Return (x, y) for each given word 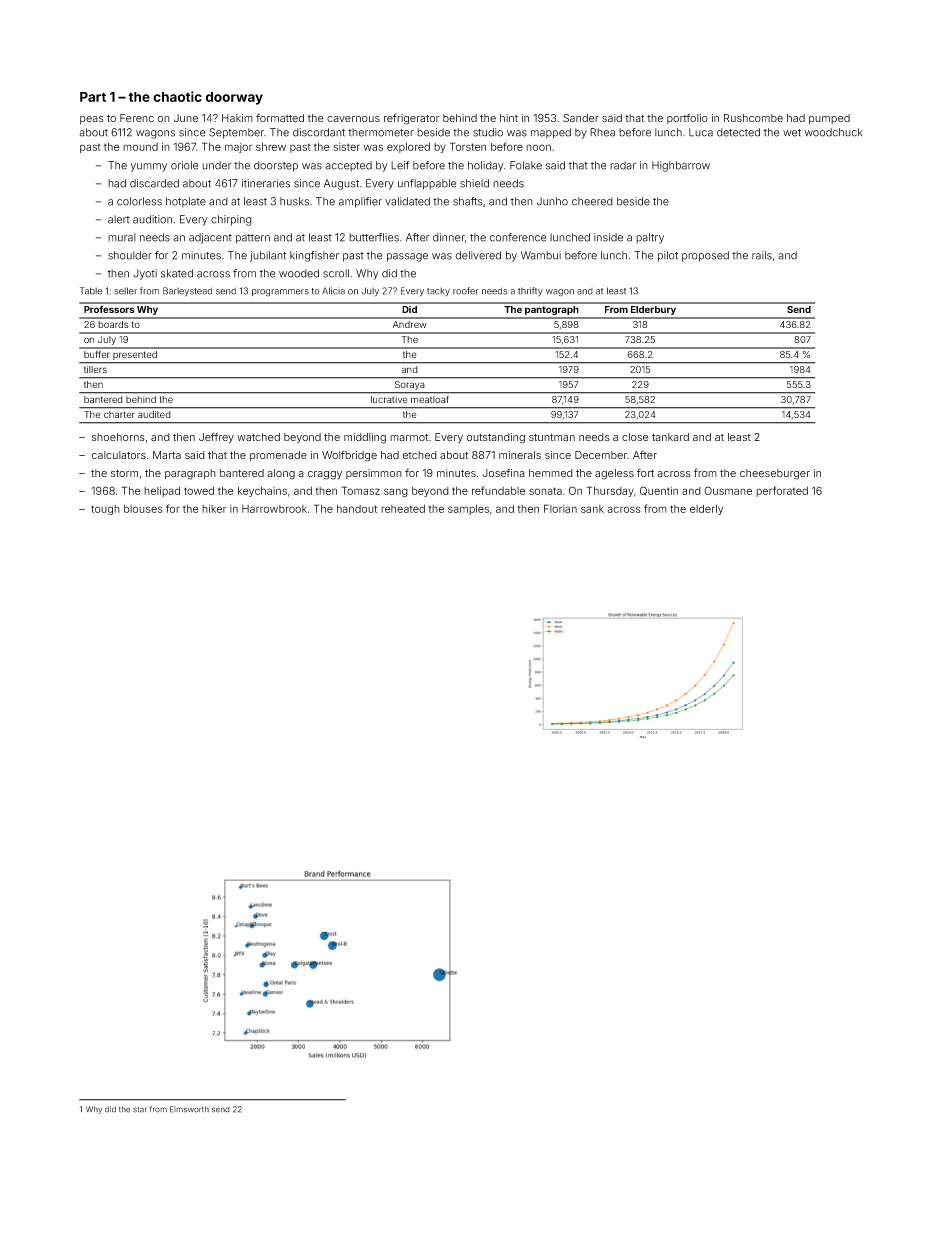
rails (762, 255)
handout (357, 509)
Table (91, 291)
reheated (403, 509)
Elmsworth (189, 1109)
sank (592, 509)
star (140, 1110)
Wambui (541, 255)
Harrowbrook (274, 509)
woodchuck (834, 132)
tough (105, 510)
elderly (706, 510)
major (238, 148)
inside (608, 237)
